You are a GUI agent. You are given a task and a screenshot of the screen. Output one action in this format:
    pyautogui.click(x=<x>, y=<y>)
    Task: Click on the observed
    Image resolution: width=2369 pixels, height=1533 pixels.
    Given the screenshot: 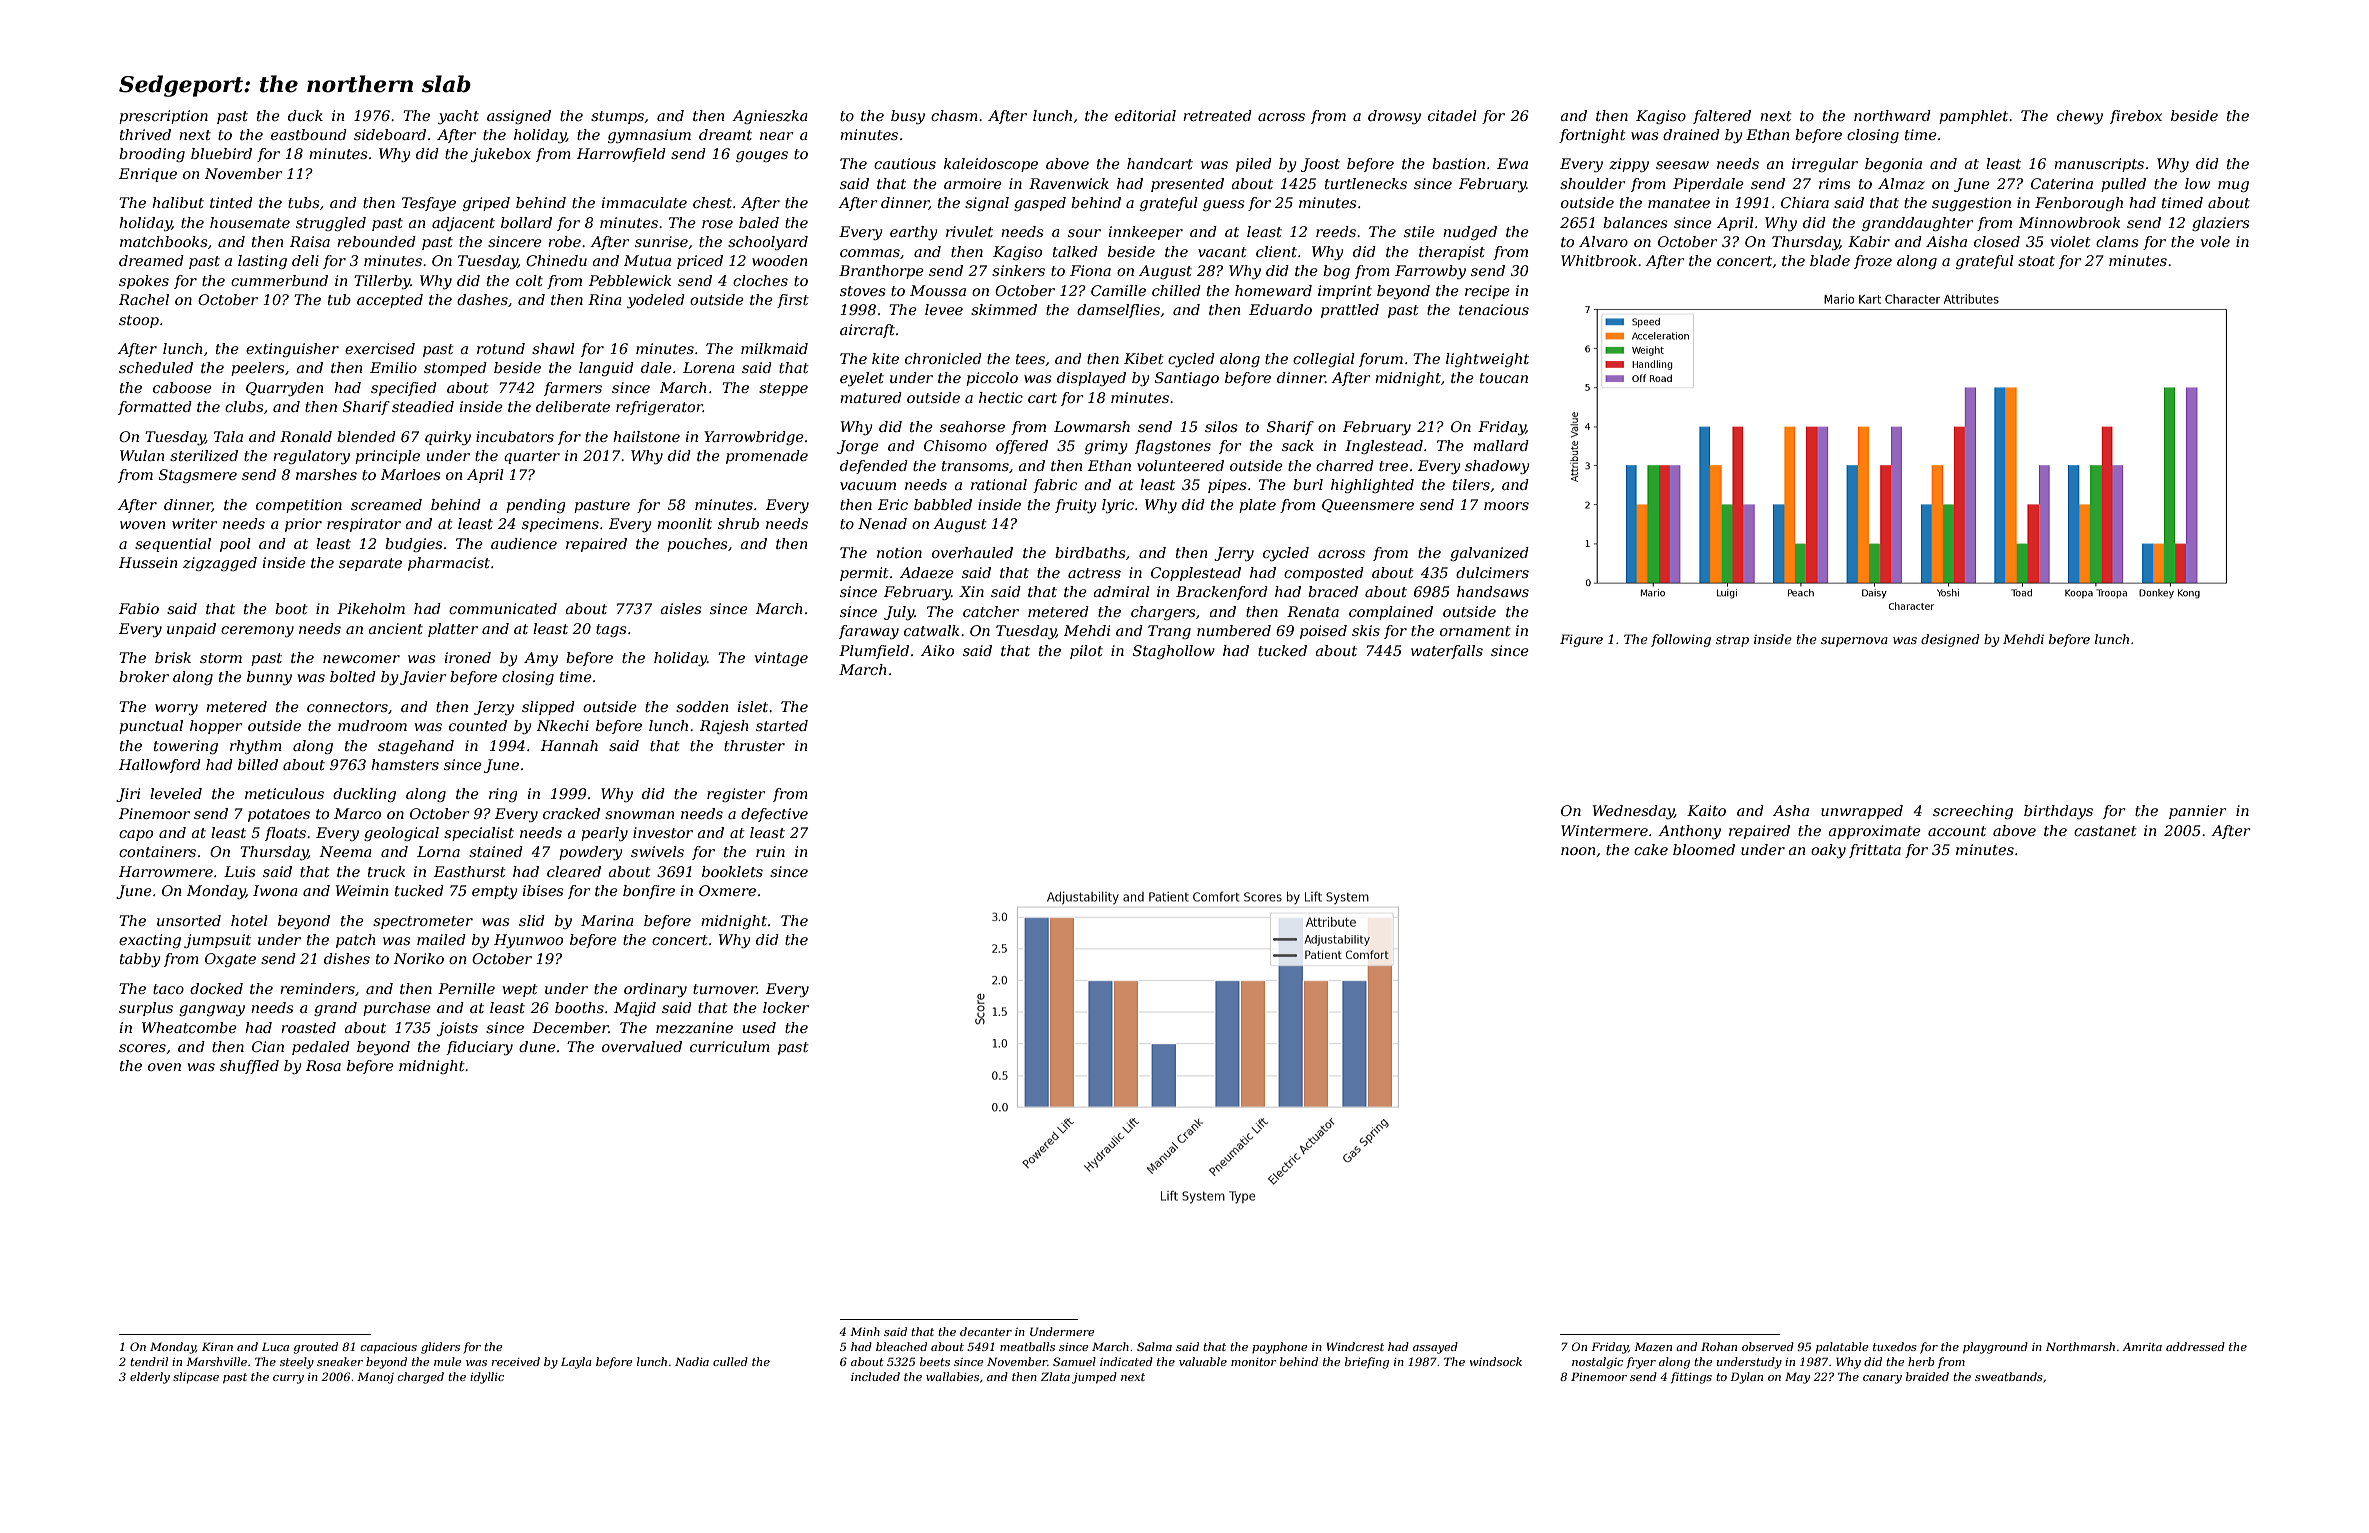 What is the action you would take?
    pyautogui.click(x=1768, y=1346)
